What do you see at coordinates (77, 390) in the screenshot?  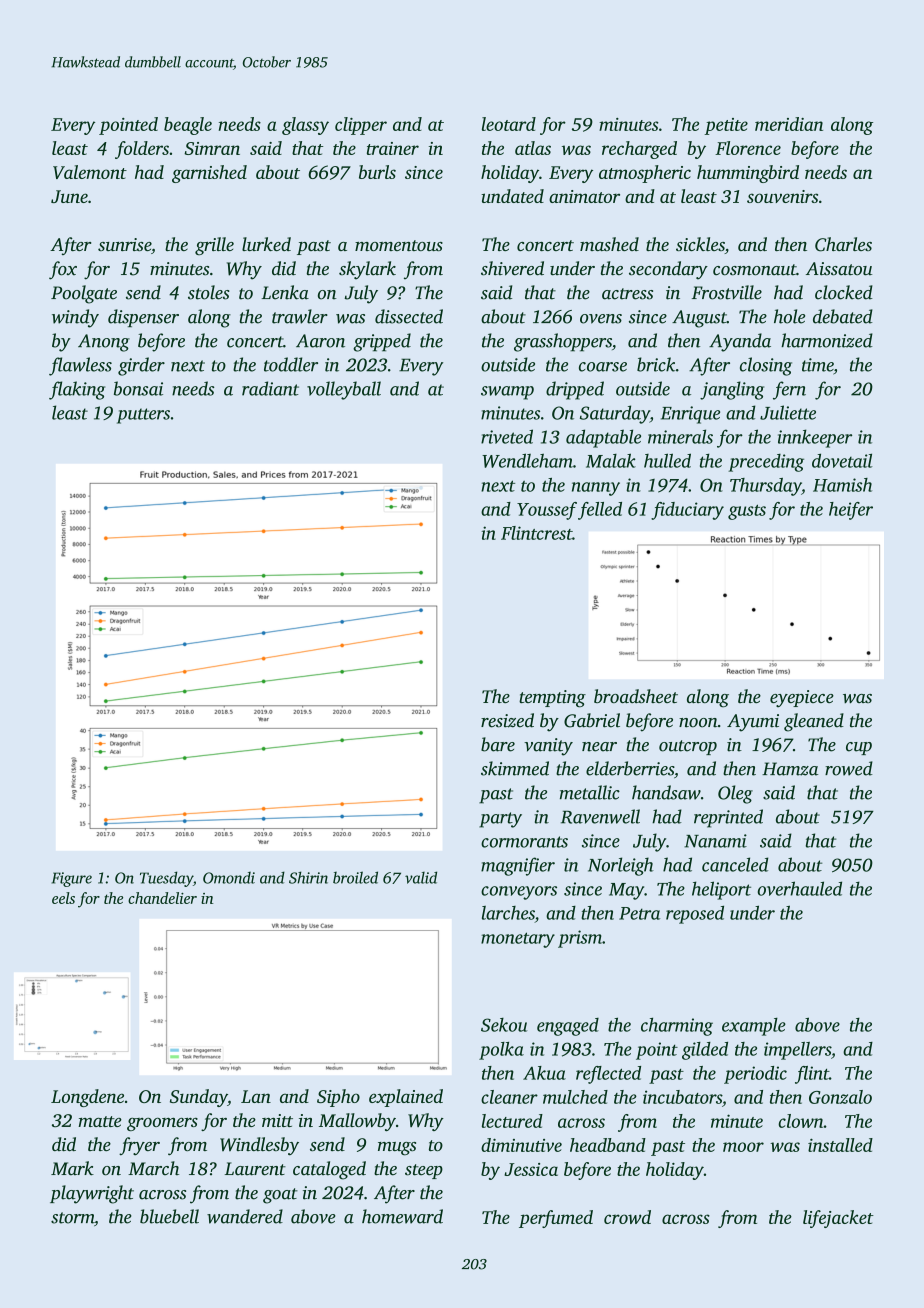 I see `flaking` at bounding box center [77, 390].
